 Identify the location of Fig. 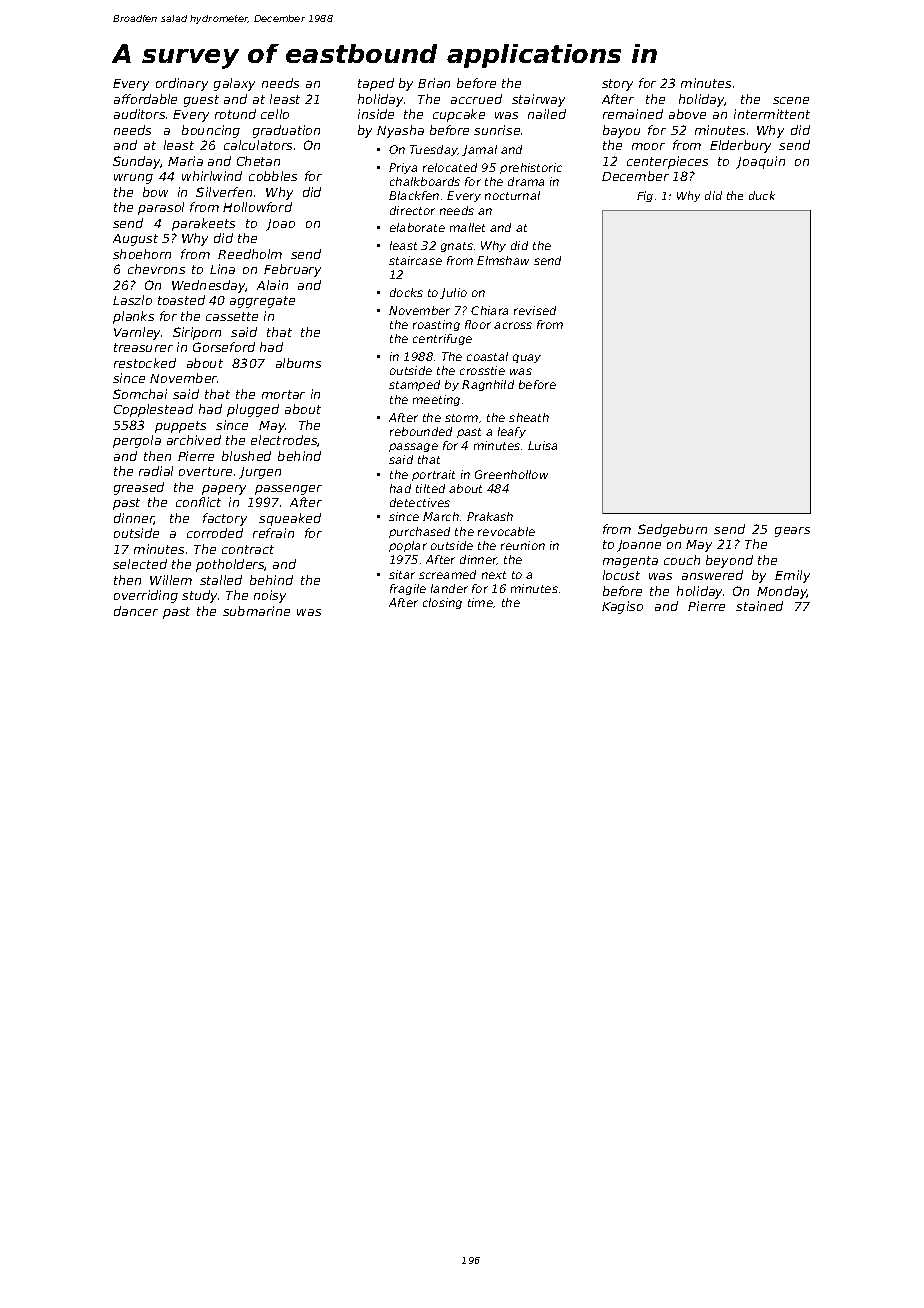
(645, 196).
